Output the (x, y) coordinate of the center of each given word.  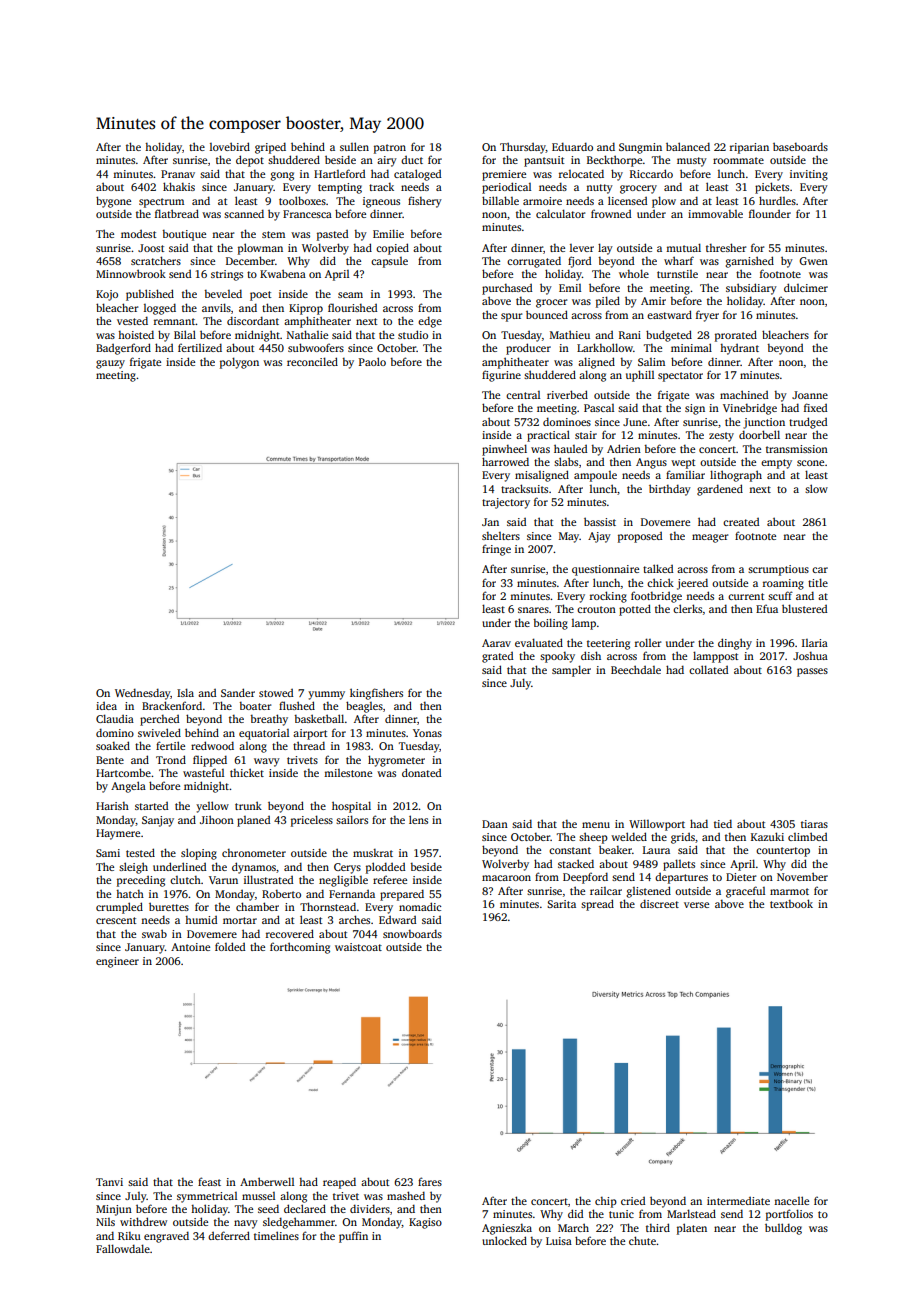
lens (418, 819)
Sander (238, 692)
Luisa (559, 1241)
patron (390, 149)
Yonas (427, 733)
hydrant (739, 349)
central (523, 395)
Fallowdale (123, 1248)
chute (642, 1240)
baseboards (800, 146)
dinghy (735, 644)
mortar (240, 920)
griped (270, 148)
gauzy (110, 364)
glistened (648, 892)
